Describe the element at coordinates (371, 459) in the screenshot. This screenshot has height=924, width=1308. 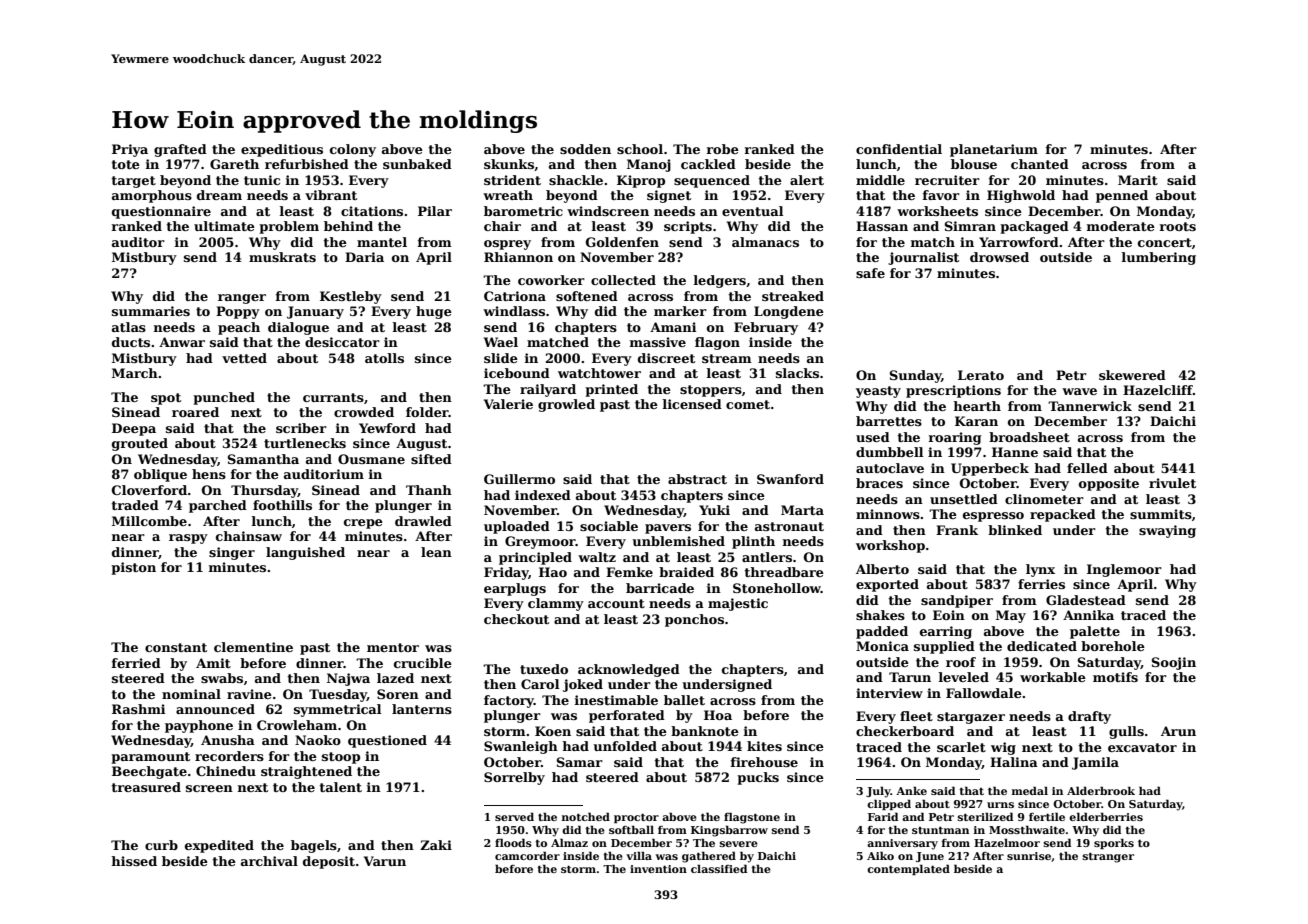
I see `Ousmane` at that location.
